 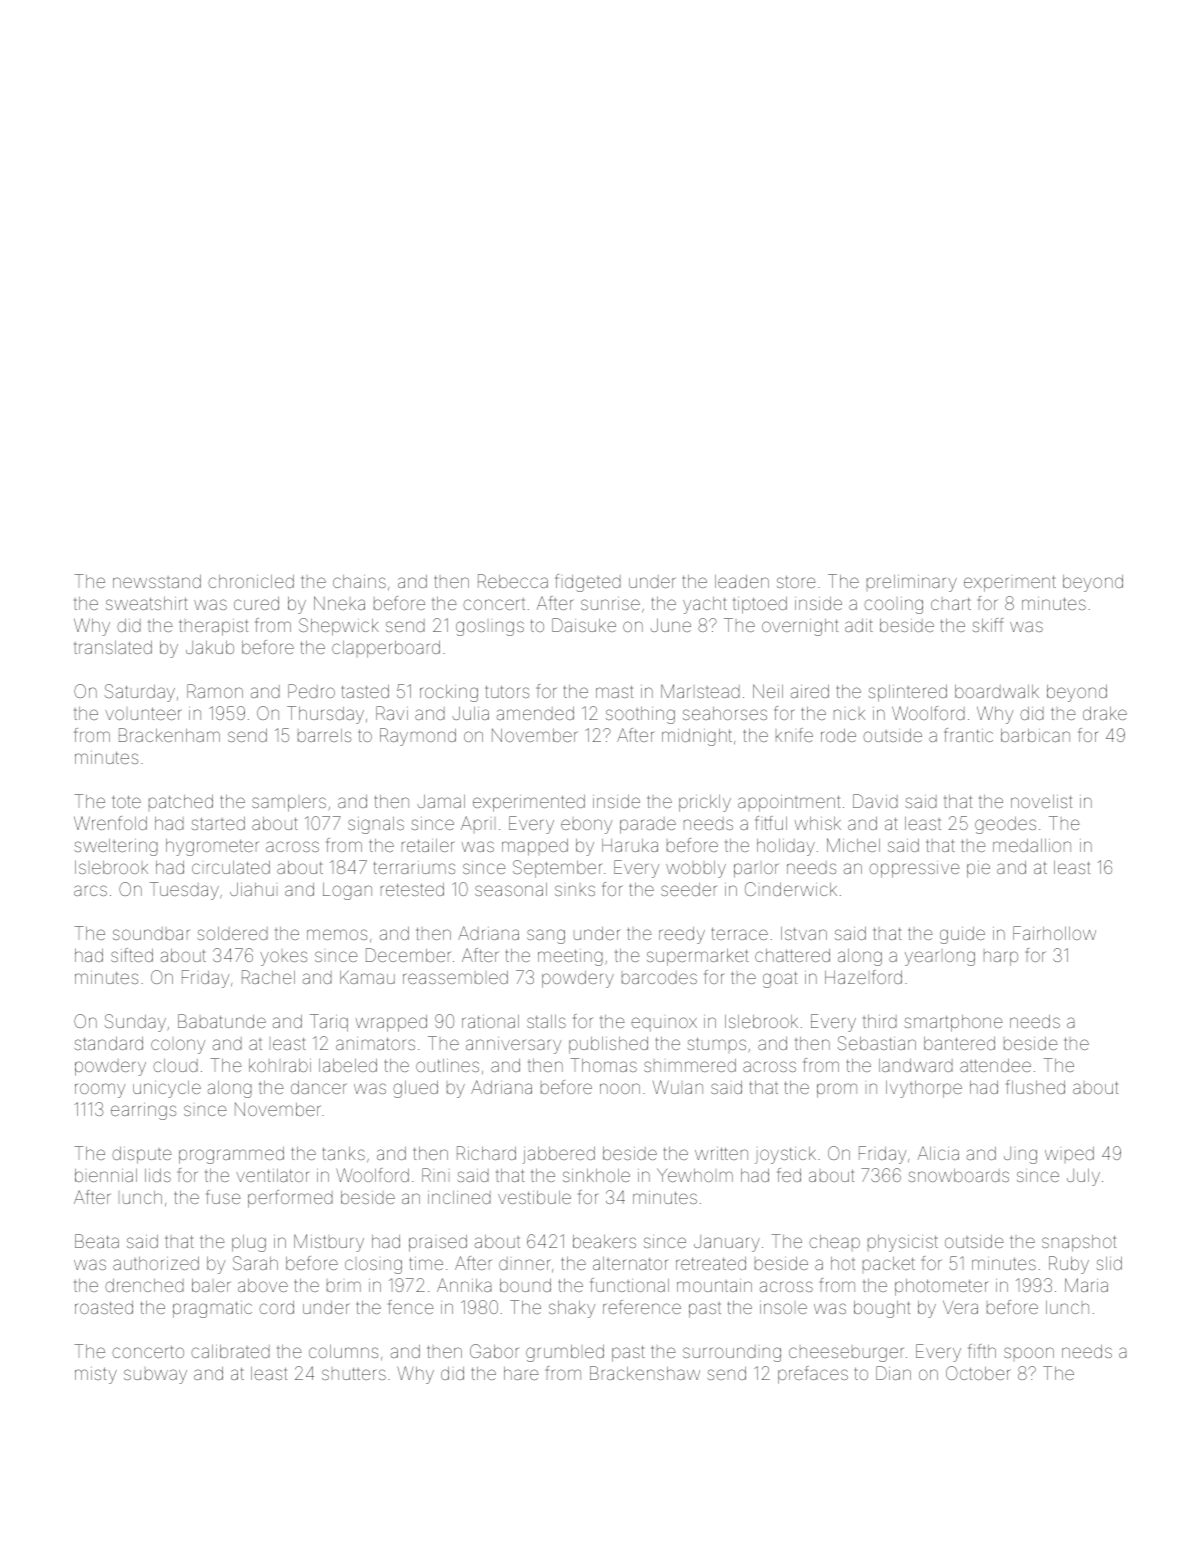 What do you see at coordinates (705, 605) in the screenshot?
I see `yacht` at bounding box center [705, 605].
